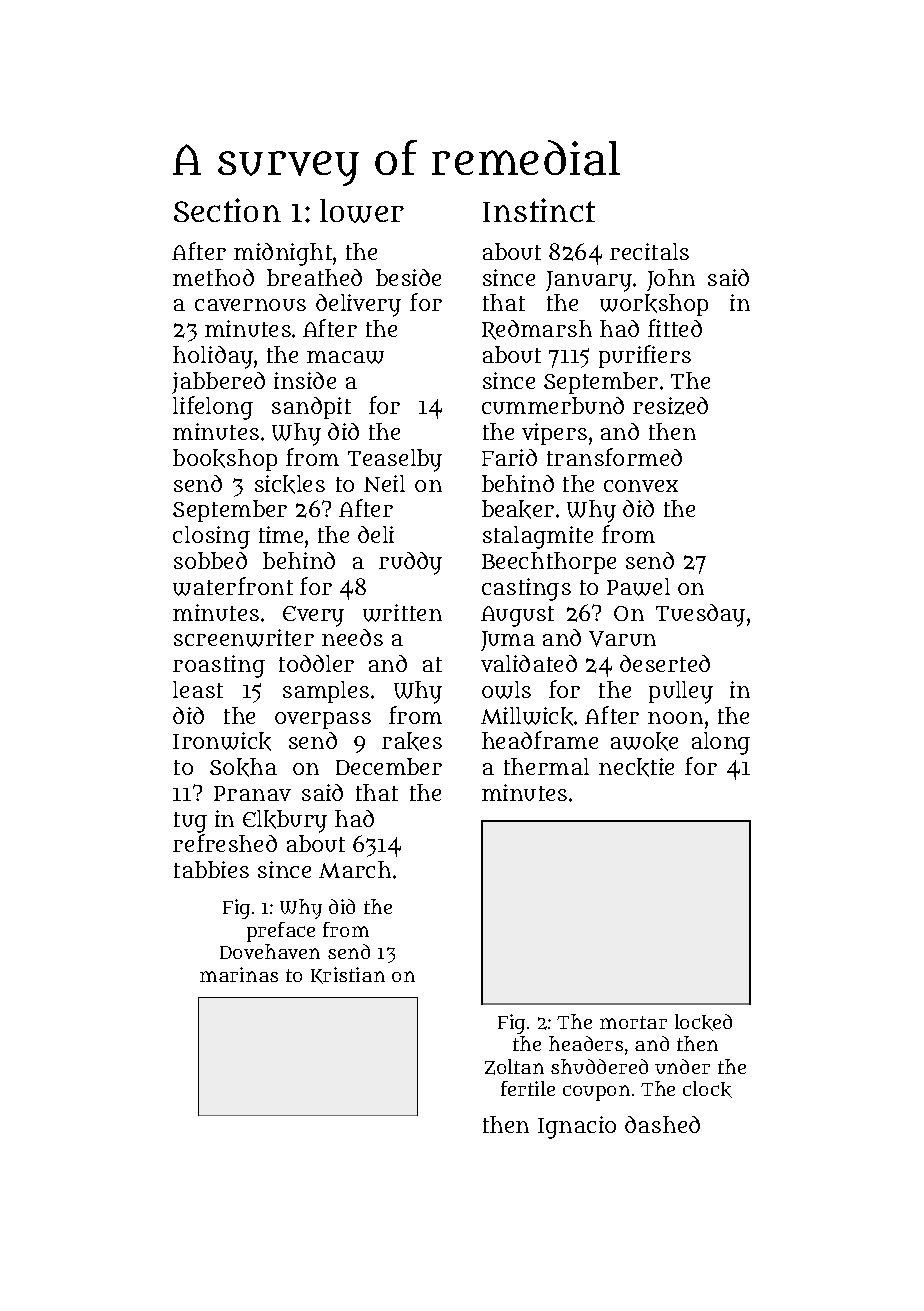 The width and height of the screenshot is (924, 1311). I want to click on Zoltan, so click(514, 1067).
